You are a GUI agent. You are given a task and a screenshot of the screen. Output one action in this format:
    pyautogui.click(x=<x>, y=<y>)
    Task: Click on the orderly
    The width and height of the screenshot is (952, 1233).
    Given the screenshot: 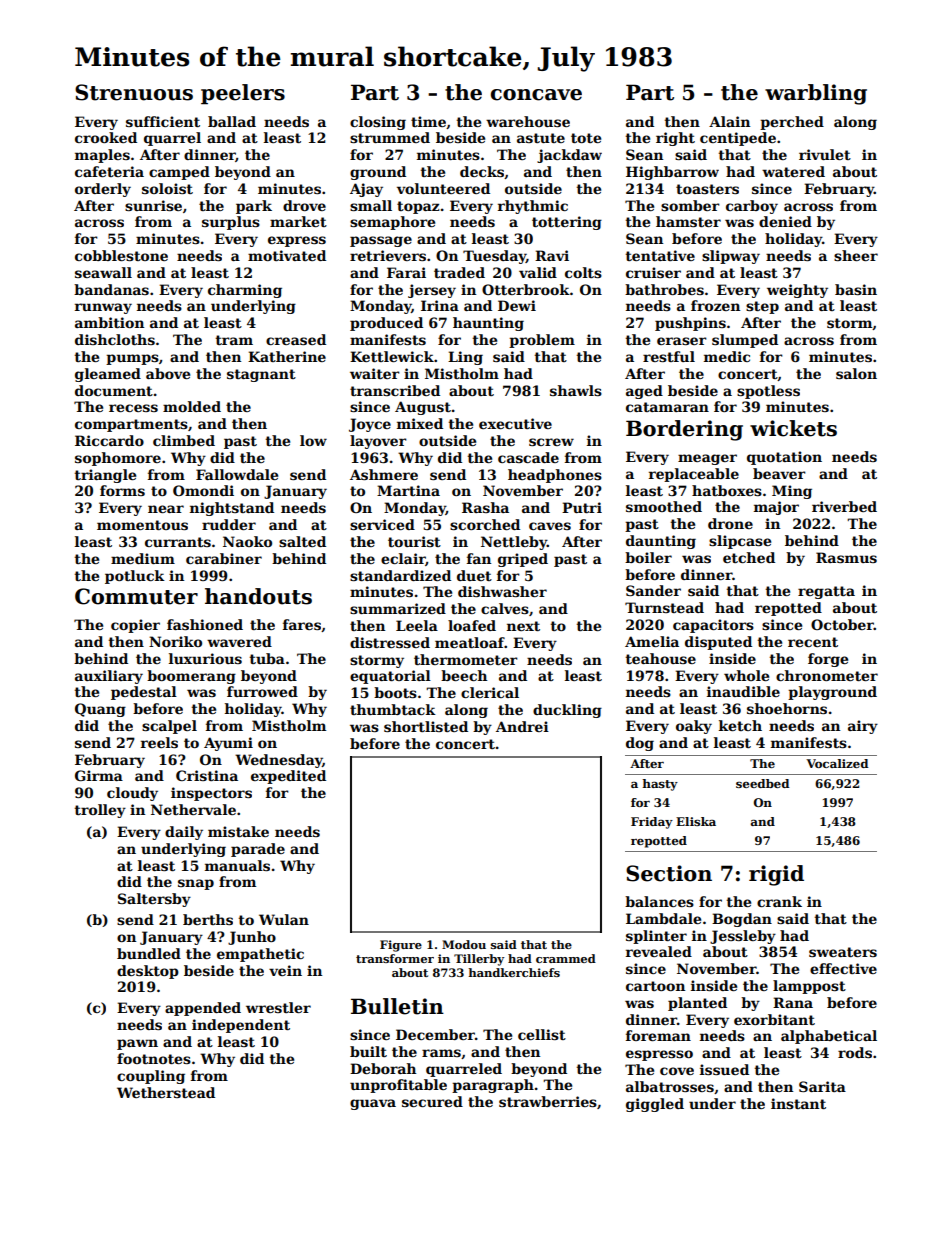 What is the action you would take?
    pyautogui.click(x=103, y=190)
